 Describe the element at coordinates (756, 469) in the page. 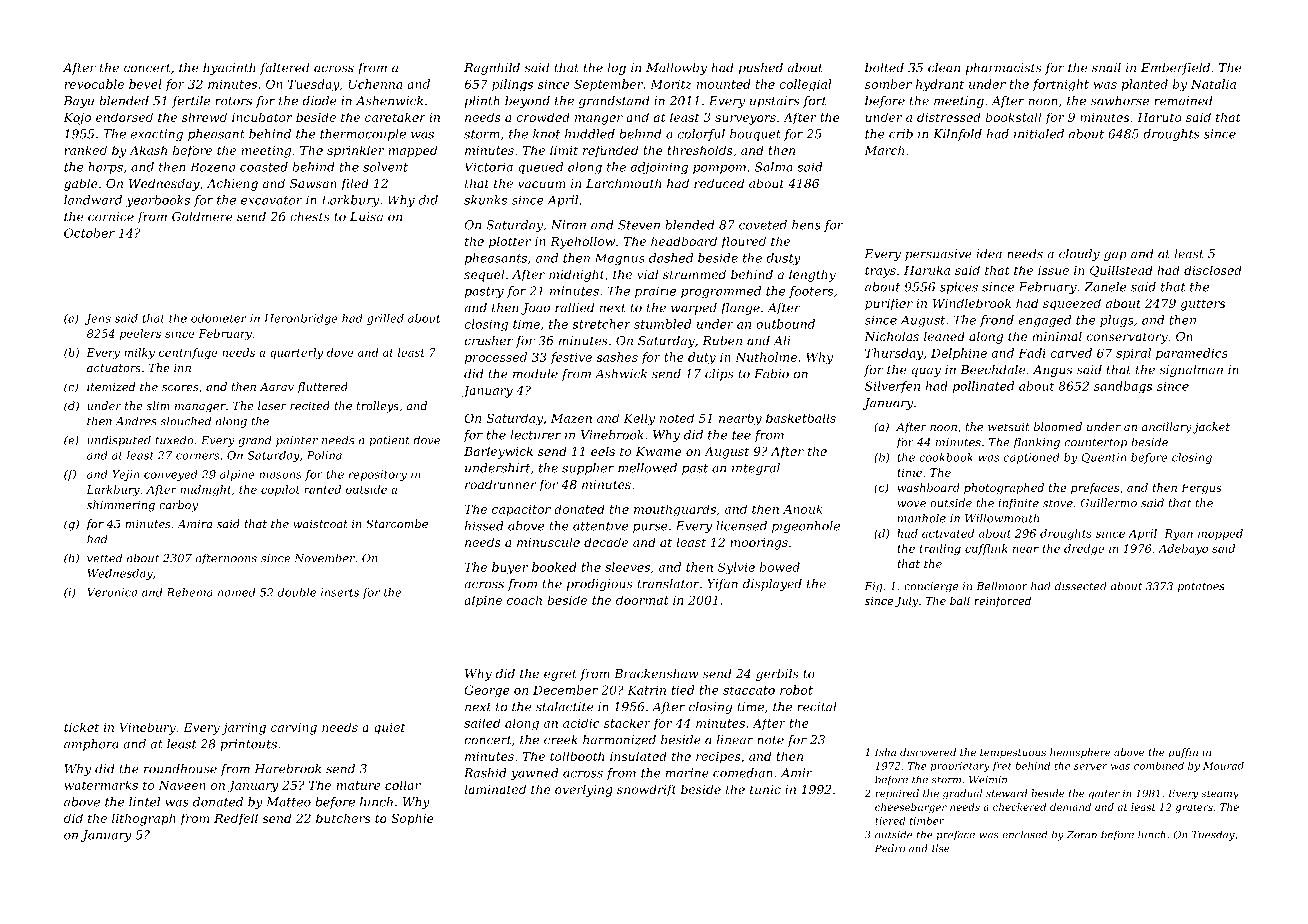

I see `integral` at that location.
